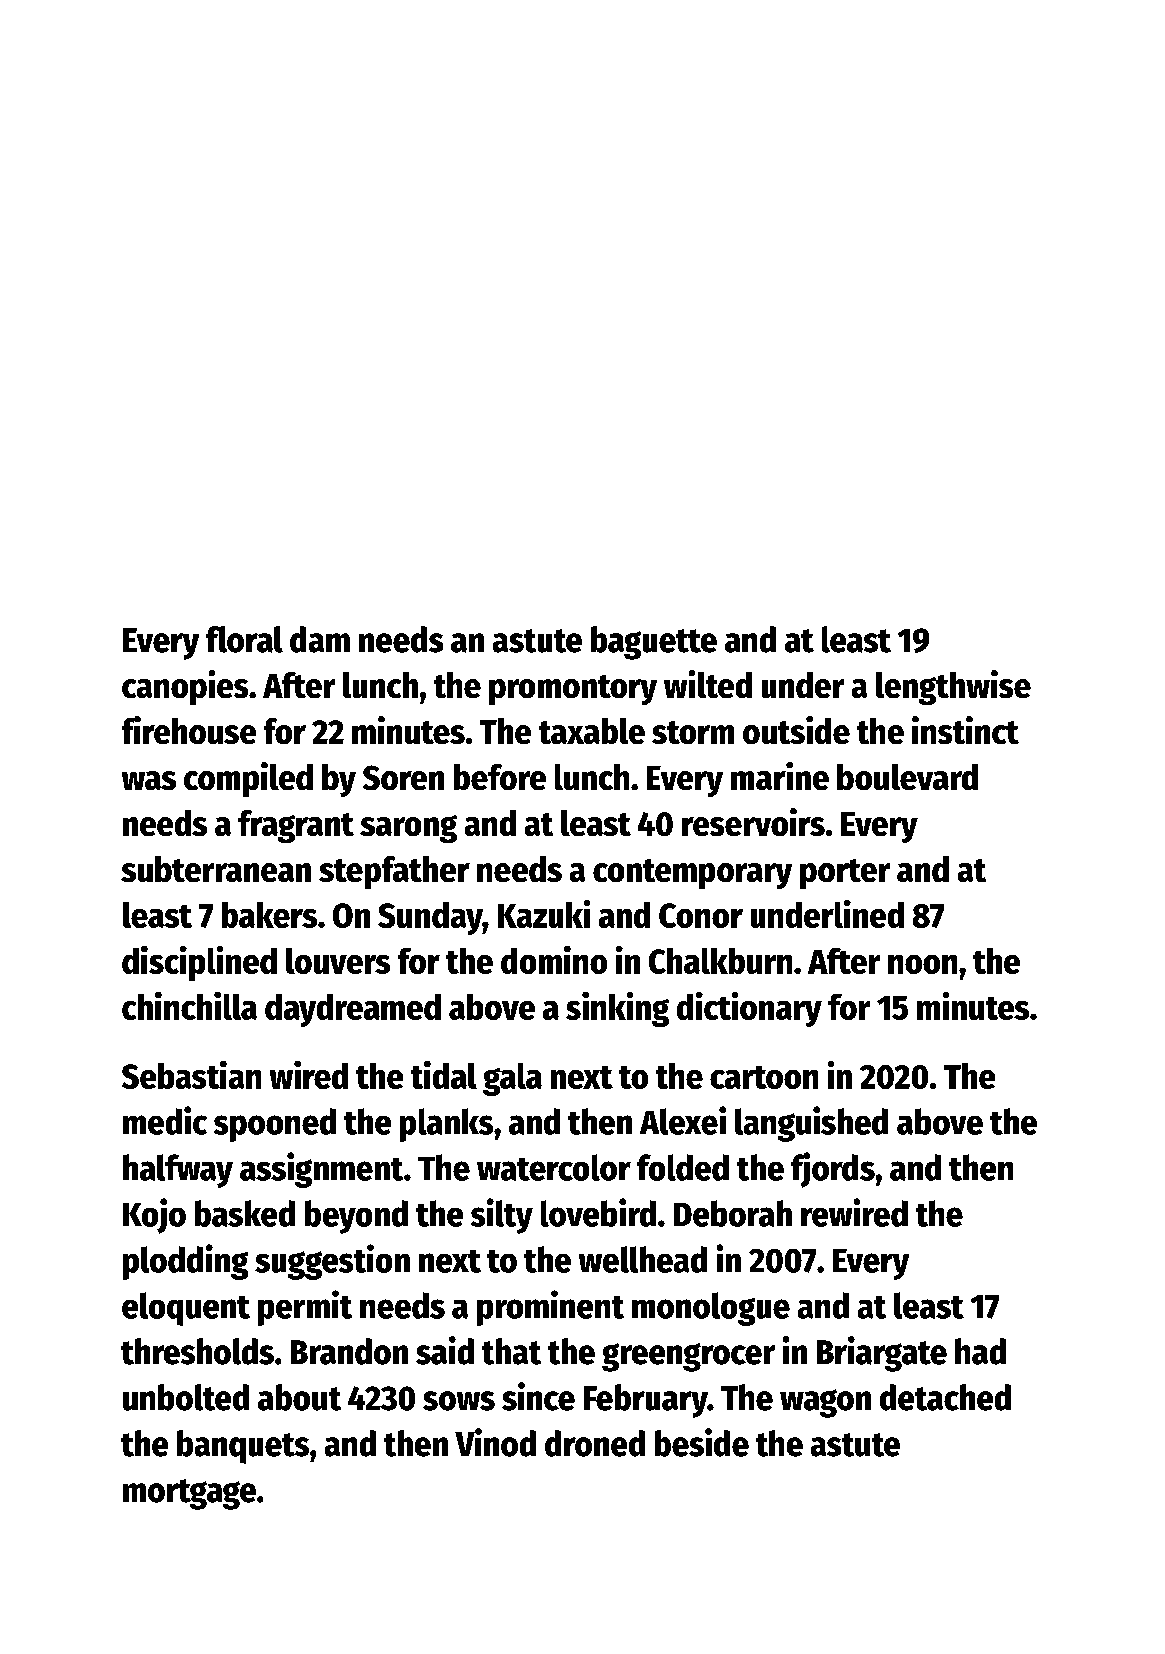  I want to click on dam, so click(320, 639).
